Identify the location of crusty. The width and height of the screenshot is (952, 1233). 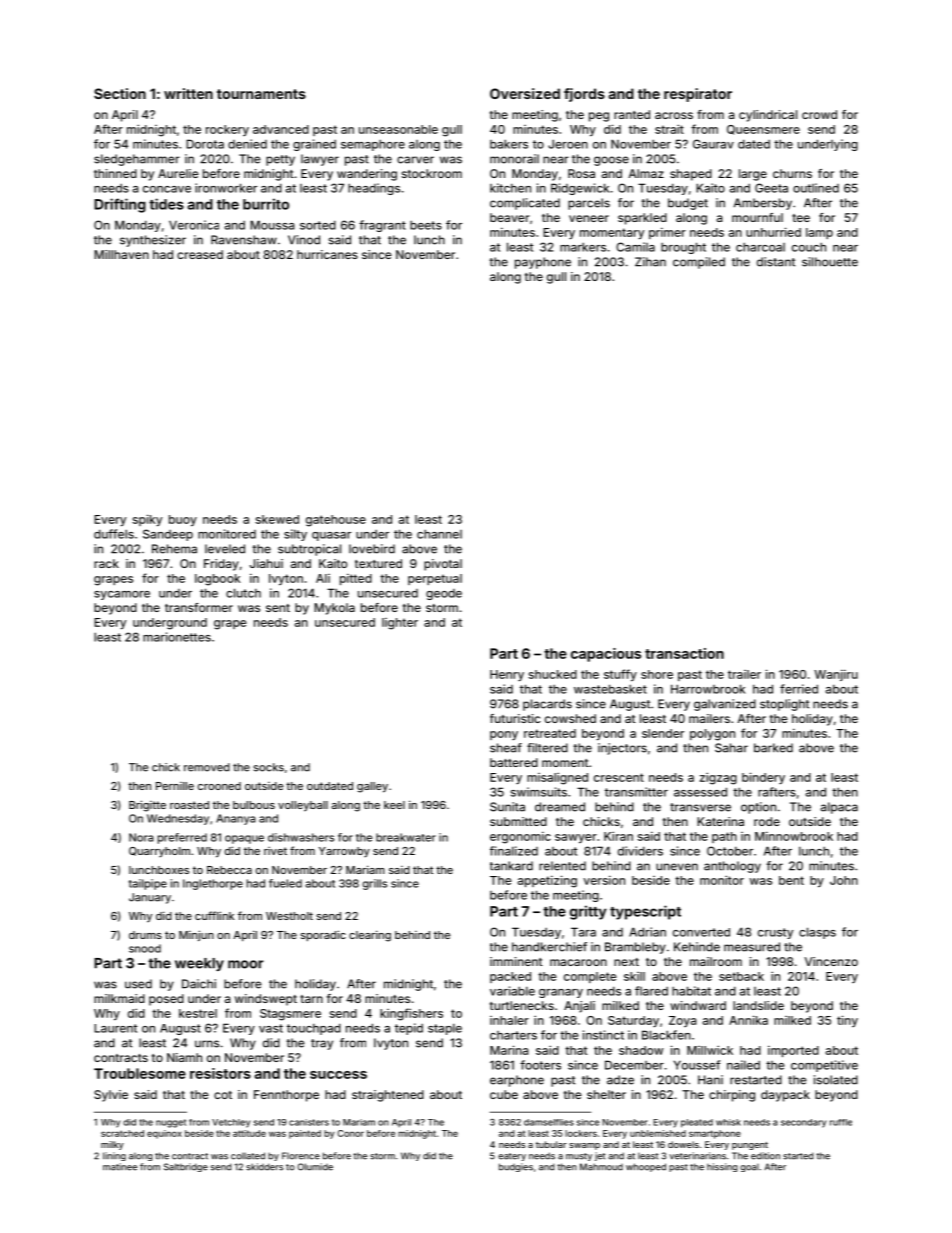
(775, 933).
